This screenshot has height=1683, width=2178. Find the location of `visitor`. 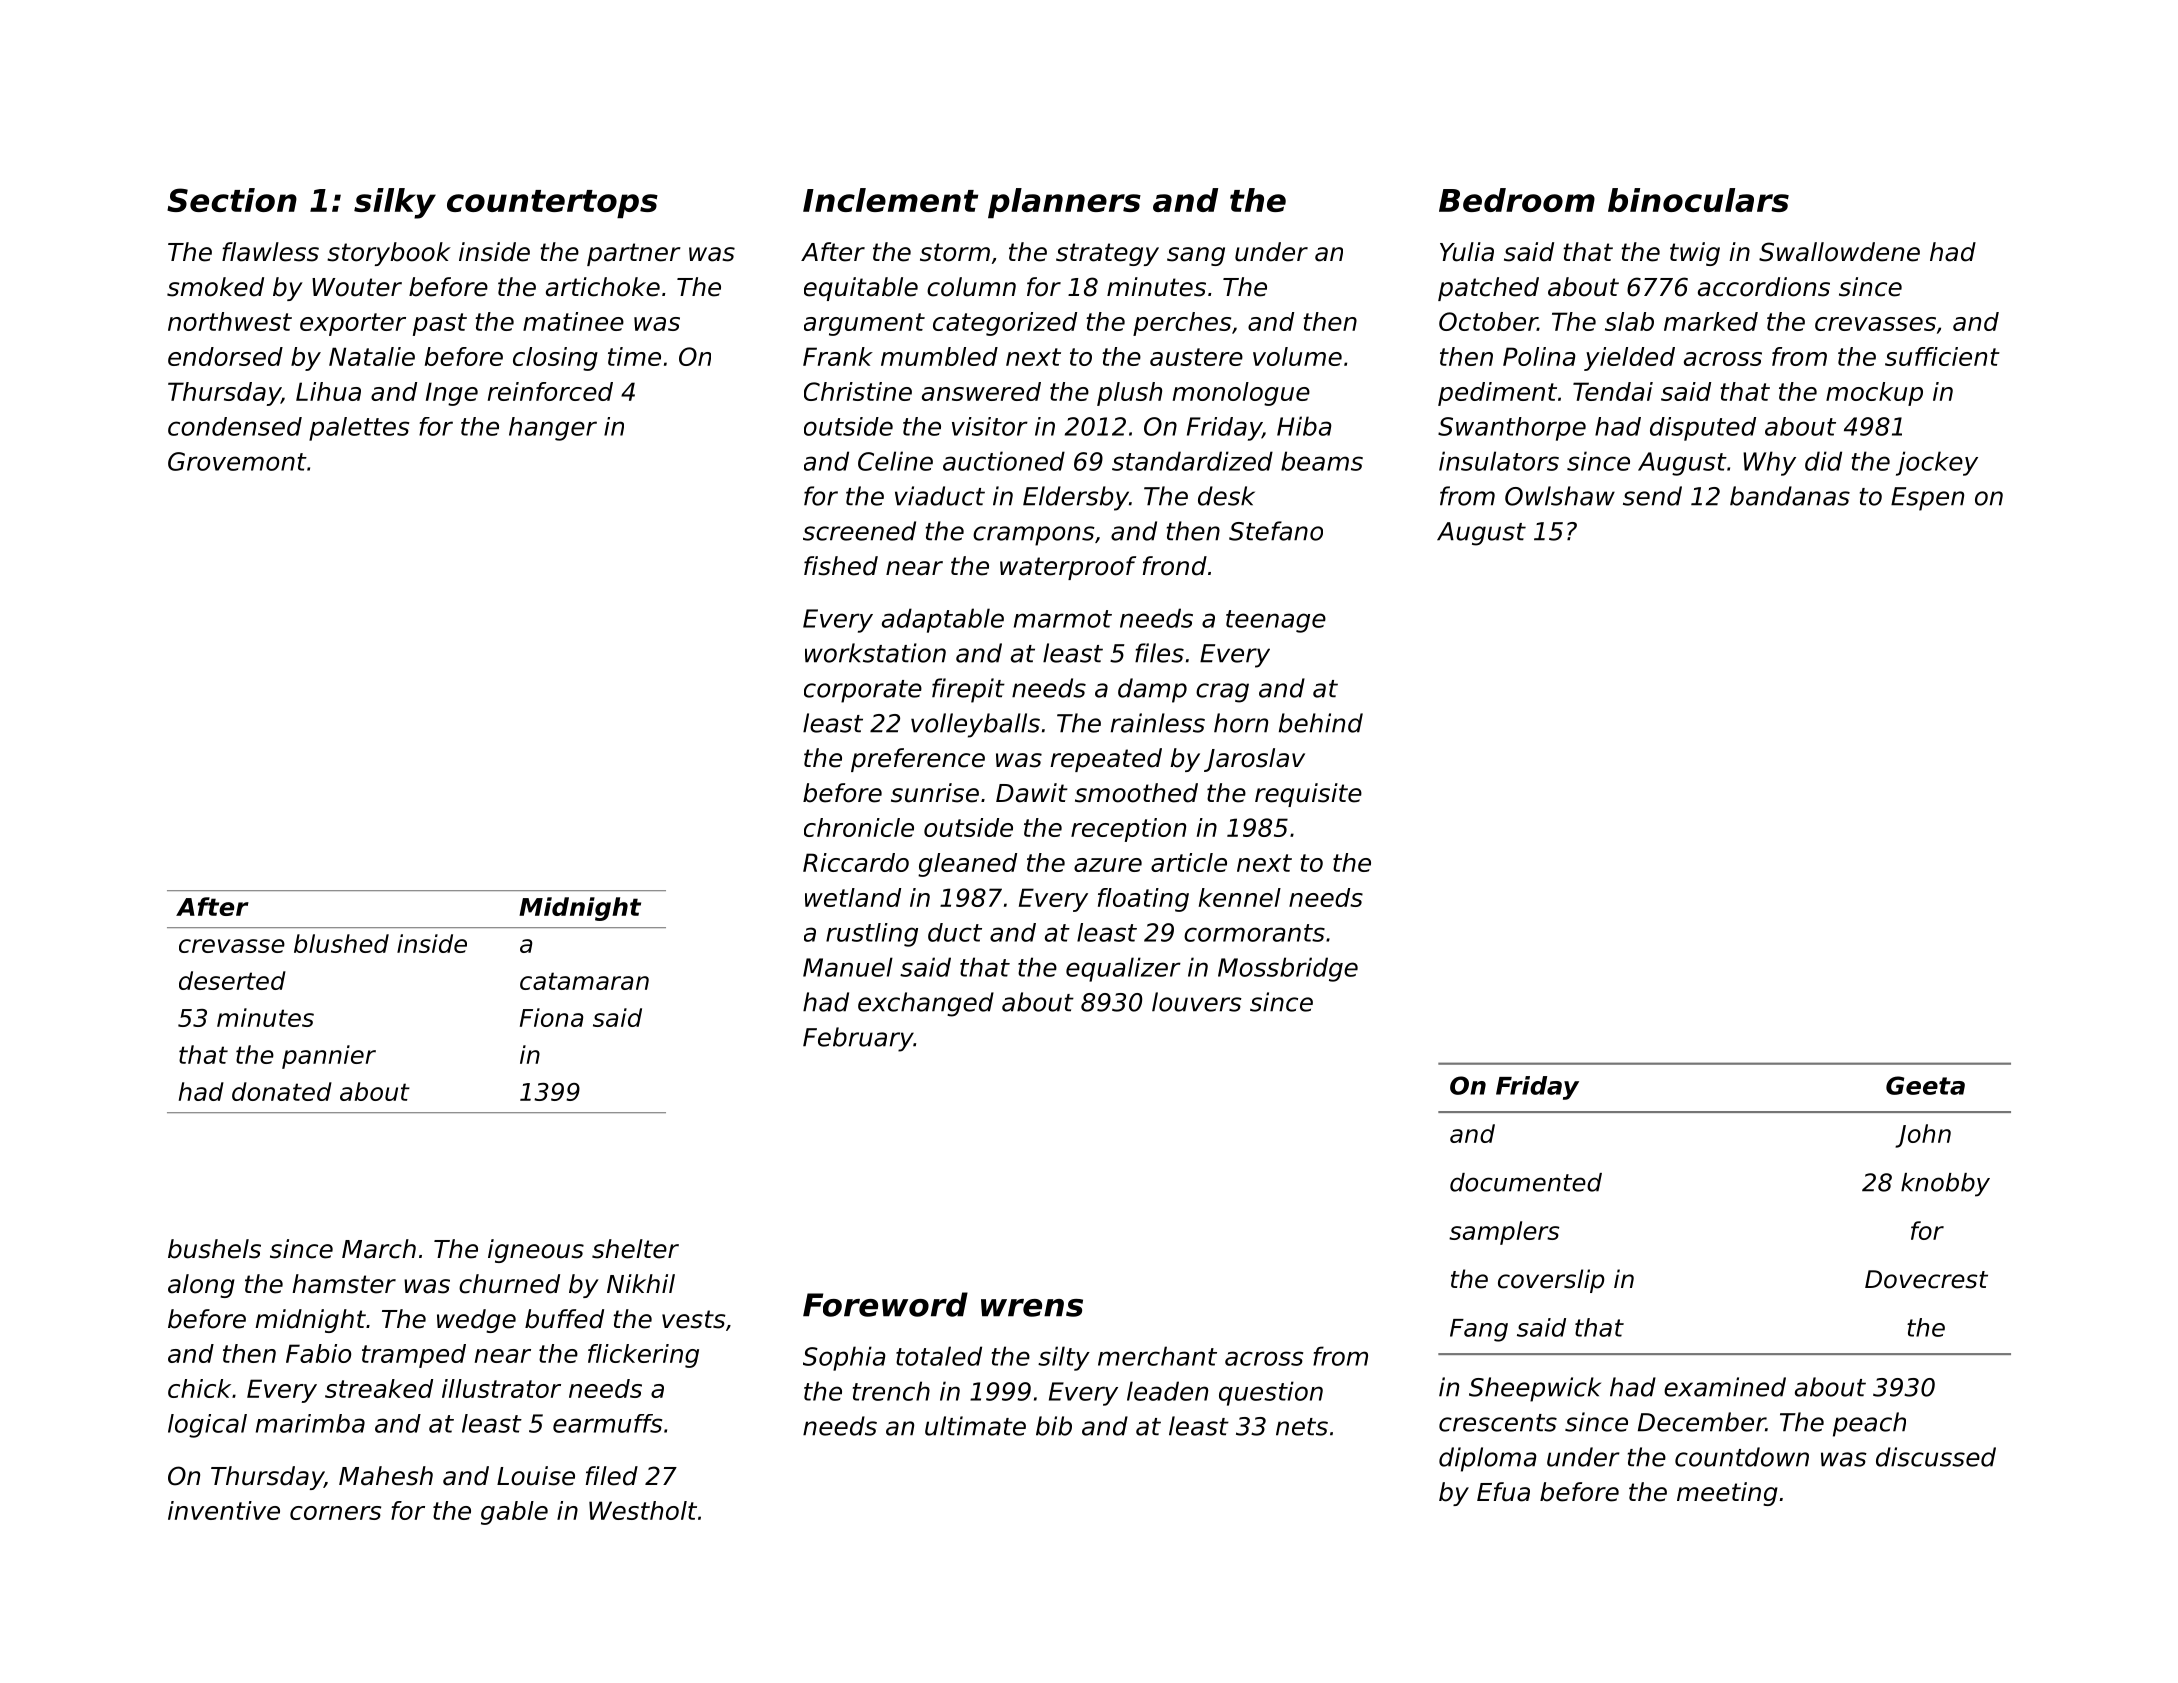

visitor is located at coordinates (990, 426).
